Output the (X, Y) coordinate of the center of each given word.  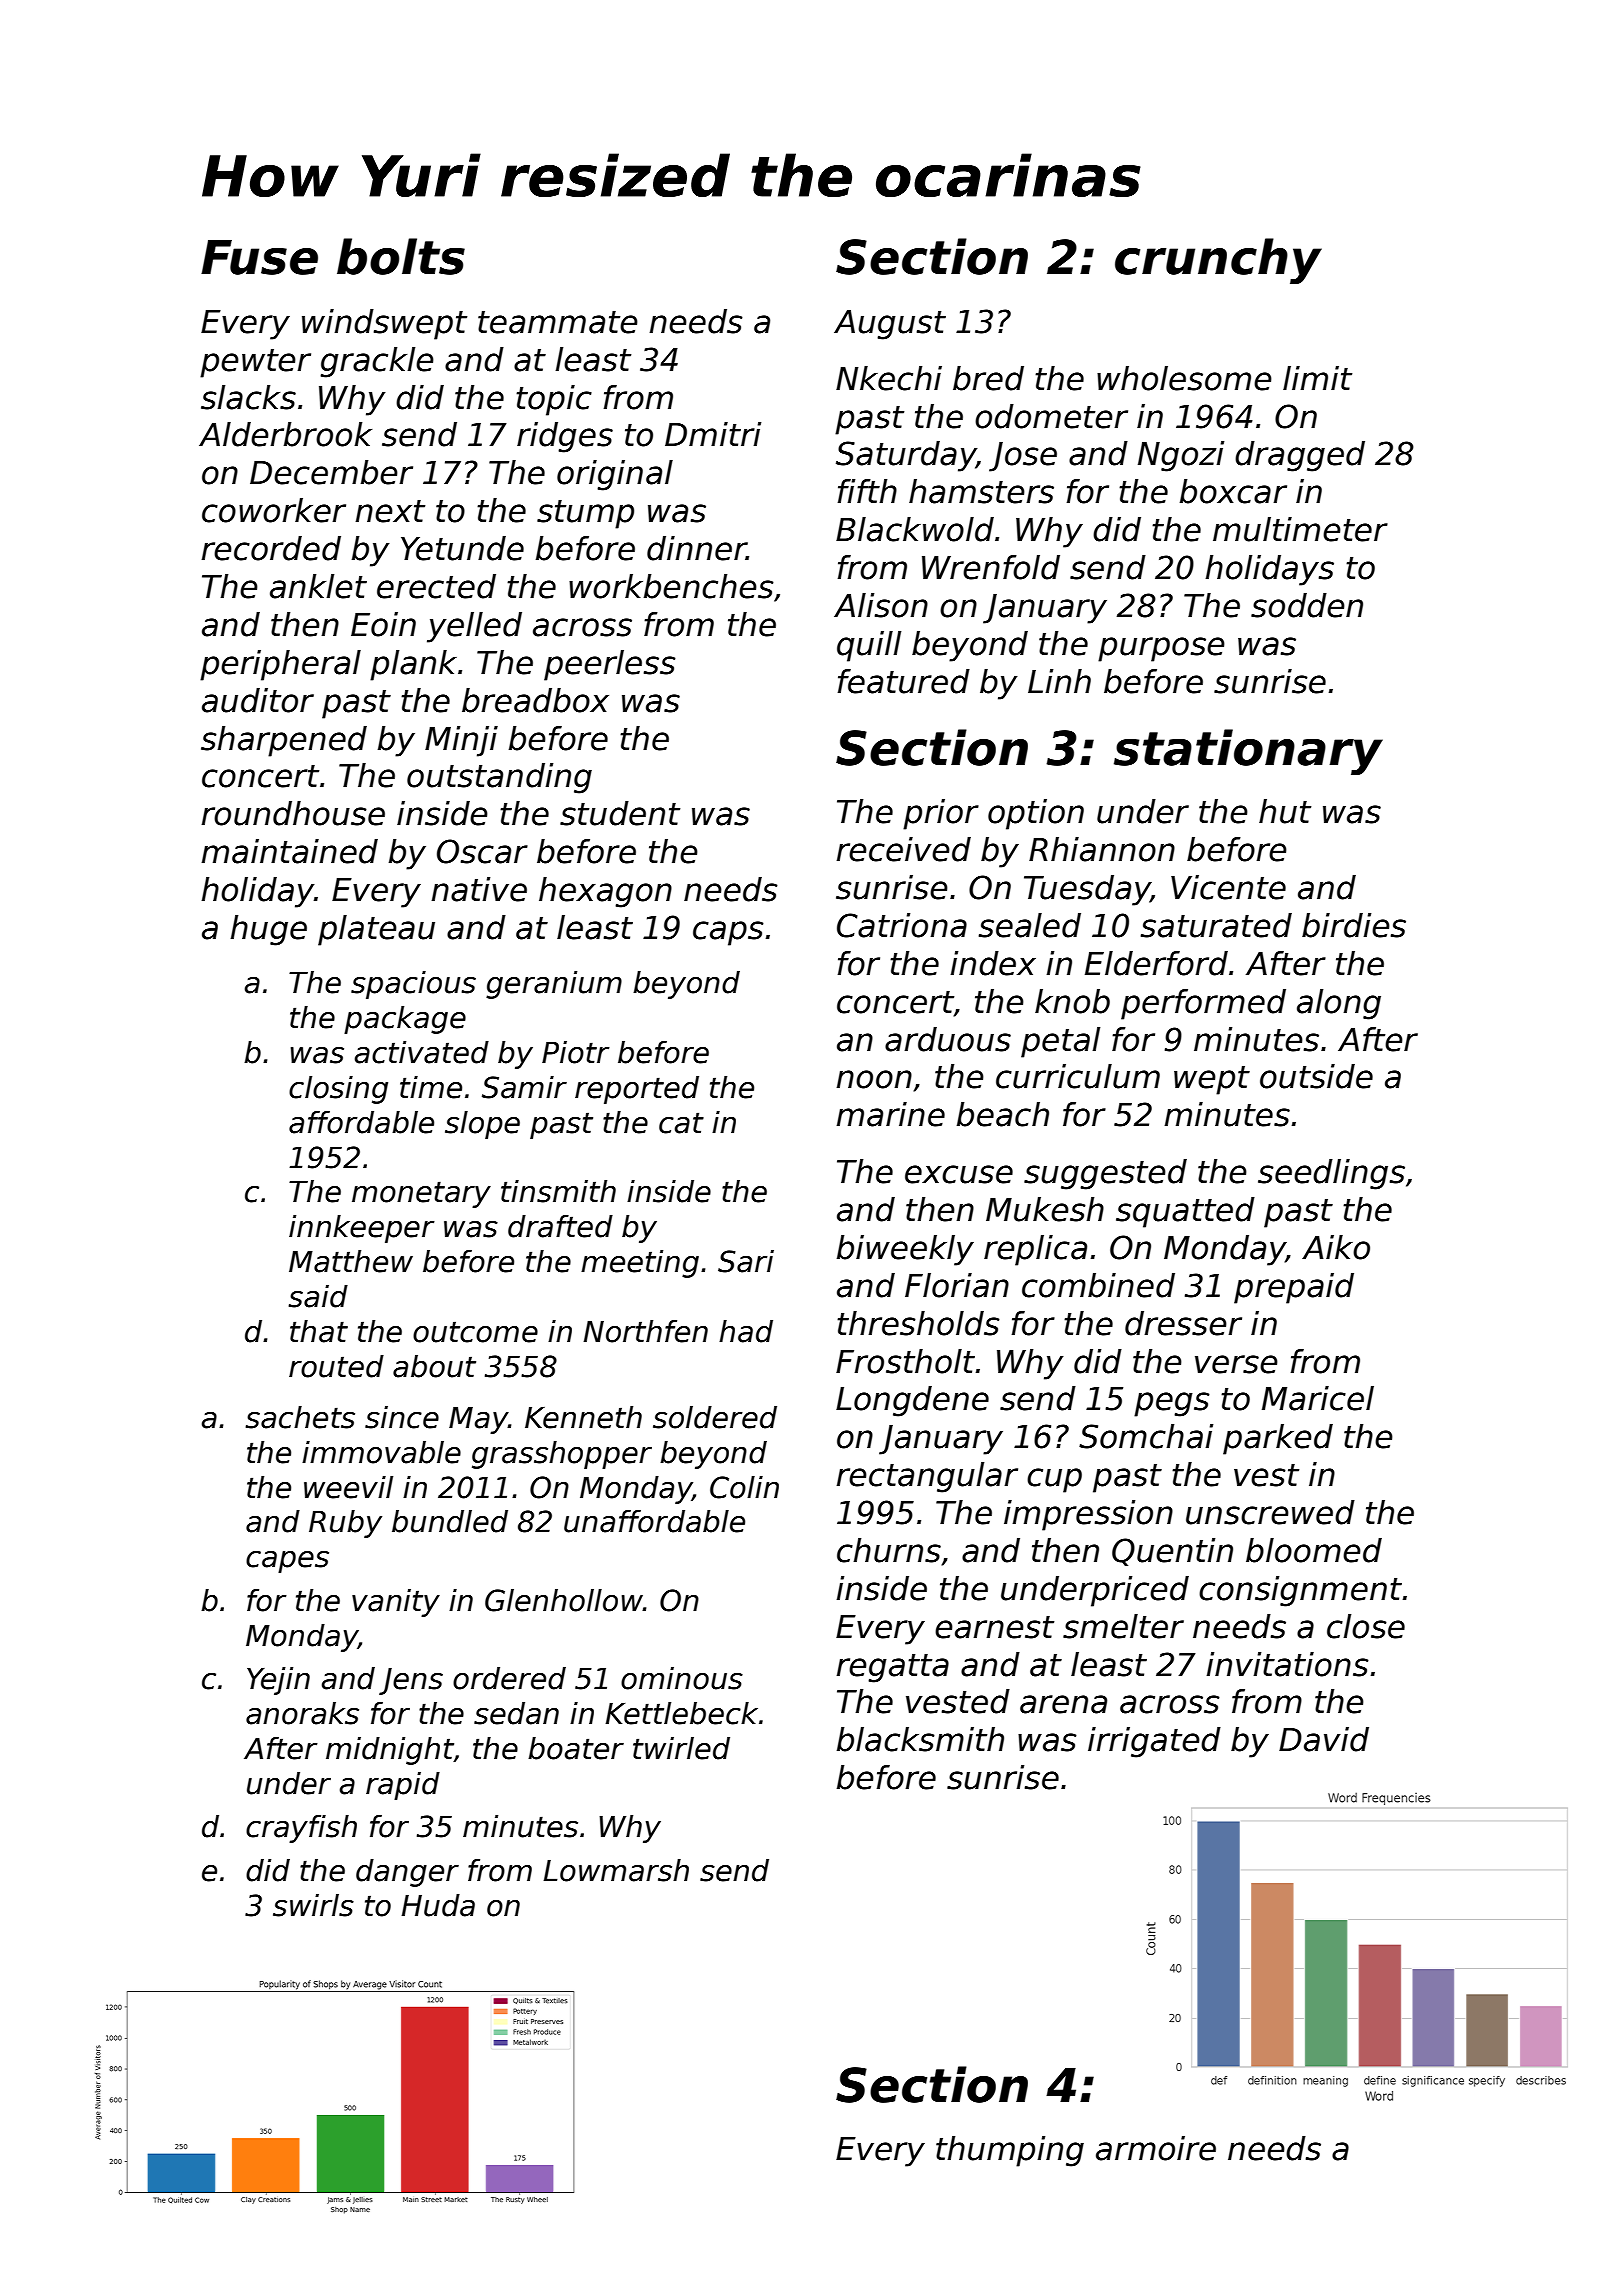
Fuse (259, 257)
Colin (744, 1487)
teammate (558, 322)
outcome (475, 1332)
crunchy (1218, 261)
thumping (1010, 2151)
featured (904, 681)
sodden (1307, 605)
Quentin (1172, 1552)
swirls (313, 1905)
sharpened (284, 741)
